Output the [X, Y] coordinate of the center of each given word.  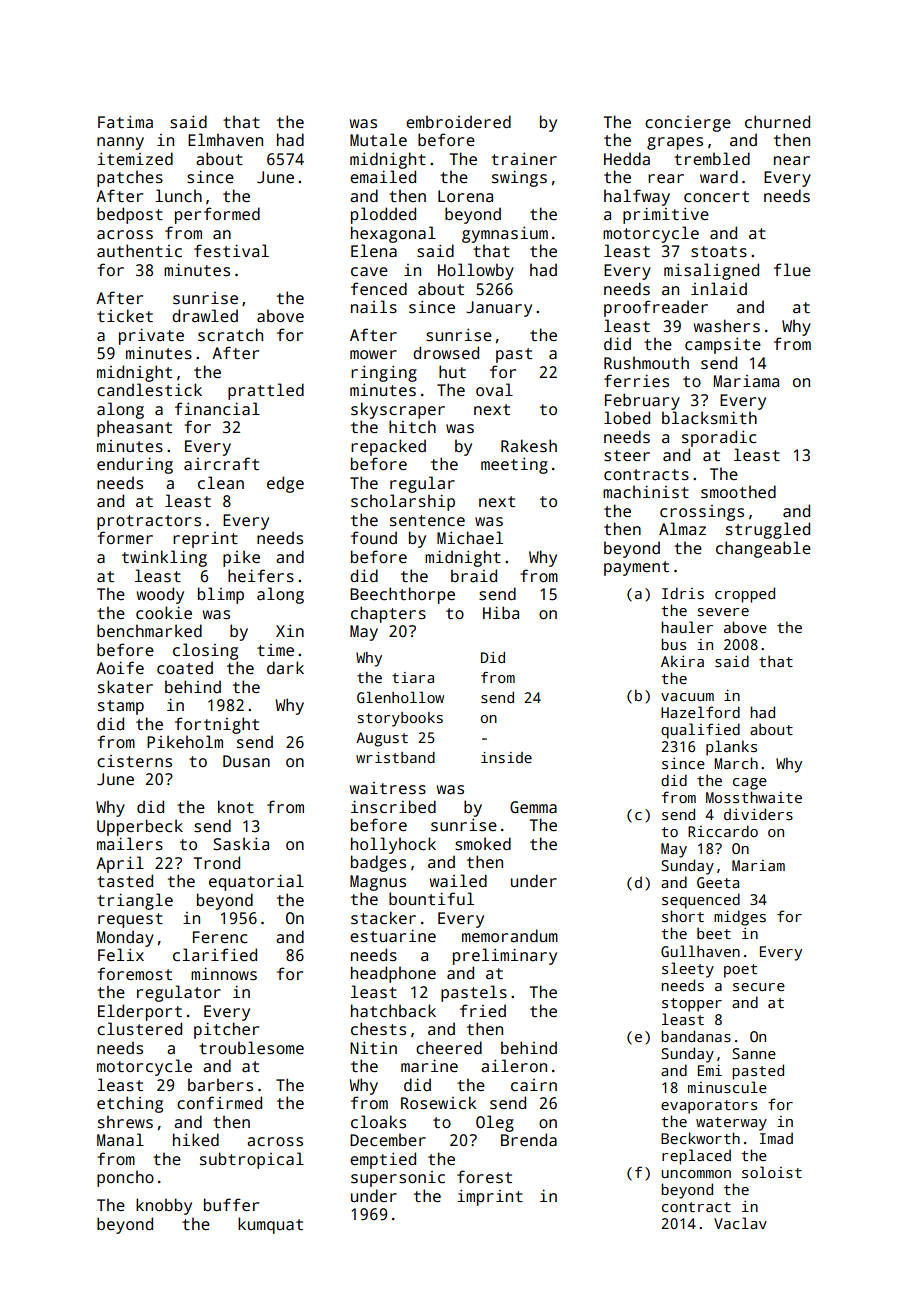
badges [378, 863]
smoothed [738, 492]
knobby [164, 1206]
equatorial [256, 882]
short [683, 916]
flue [792, 269]
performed [217, 215]
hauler [687, 627]
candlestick [149, 390]
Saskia [241, 844]
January [499, 309]
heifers [261, 576]
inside [506, 757]
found [374, 537]
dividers [758, 814]
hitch [412, 426]
